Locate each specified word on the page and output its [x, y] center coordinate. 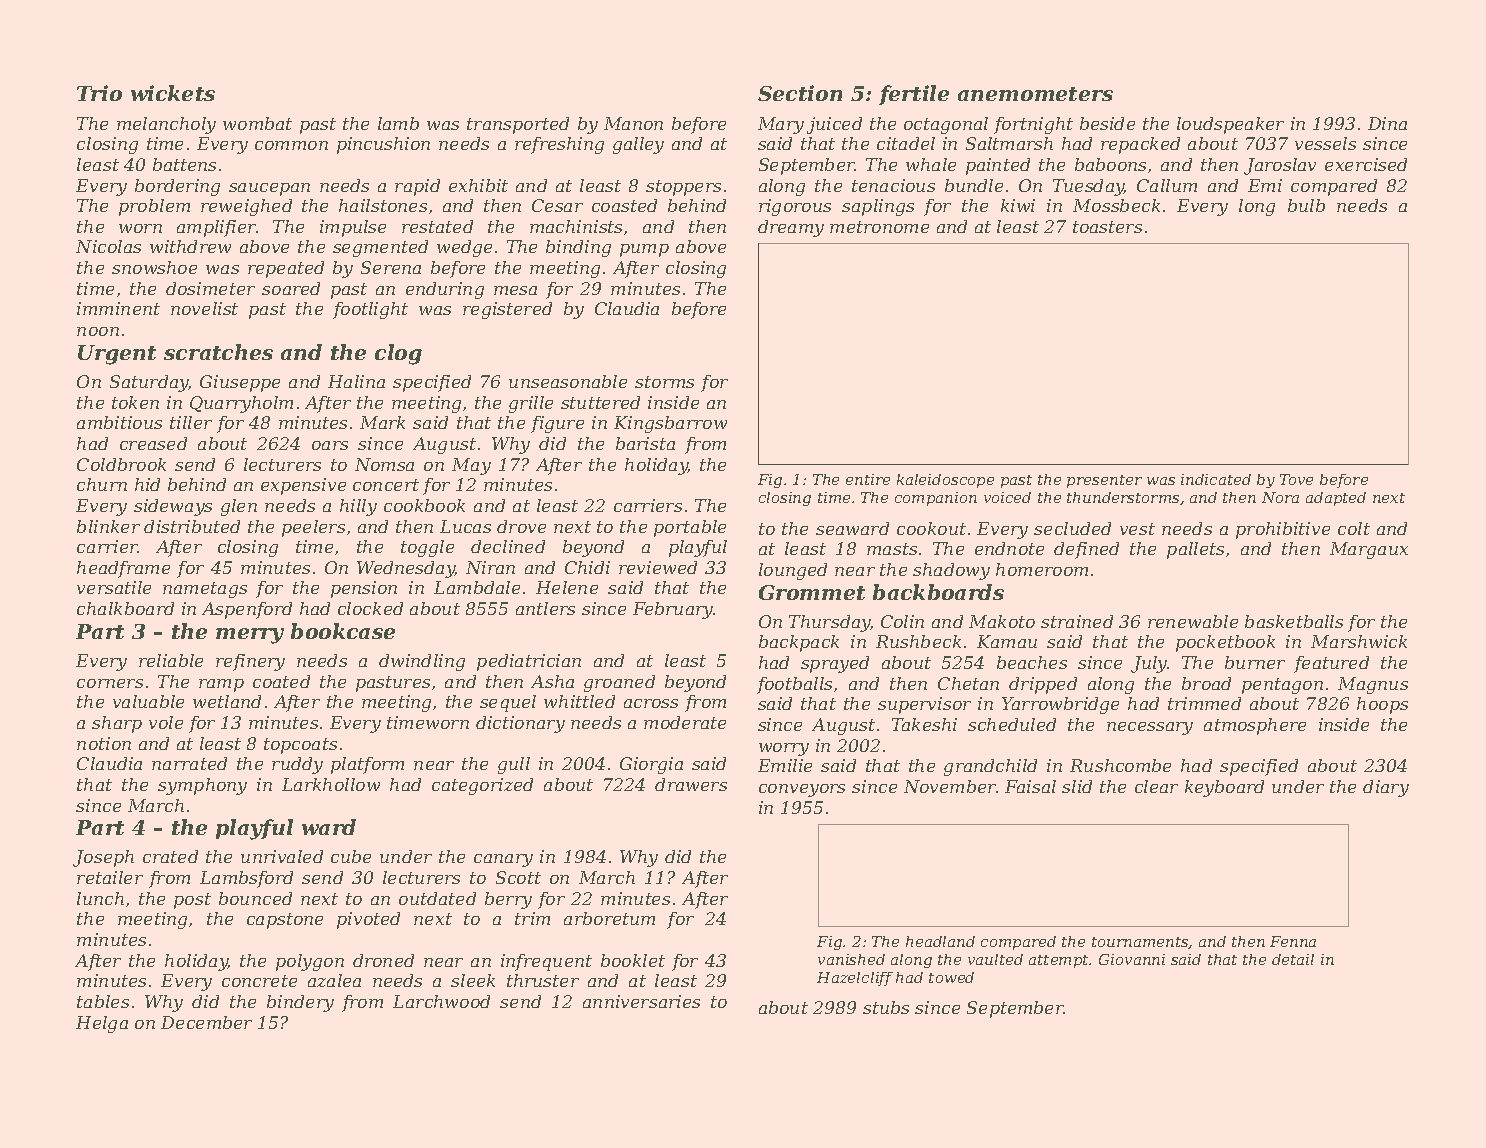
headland [940, 941]
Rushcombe [1120, 765]
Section [800, 93]
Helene [567, 587]
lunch [100, 898]
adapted [1336, 499]
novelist [204, 308]
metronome [879, 227]
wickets [173, 93]
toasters [1107, 227]
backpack [799, 643]
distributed [192, 526]
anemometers [1035, 94]
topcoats [300, 746]
